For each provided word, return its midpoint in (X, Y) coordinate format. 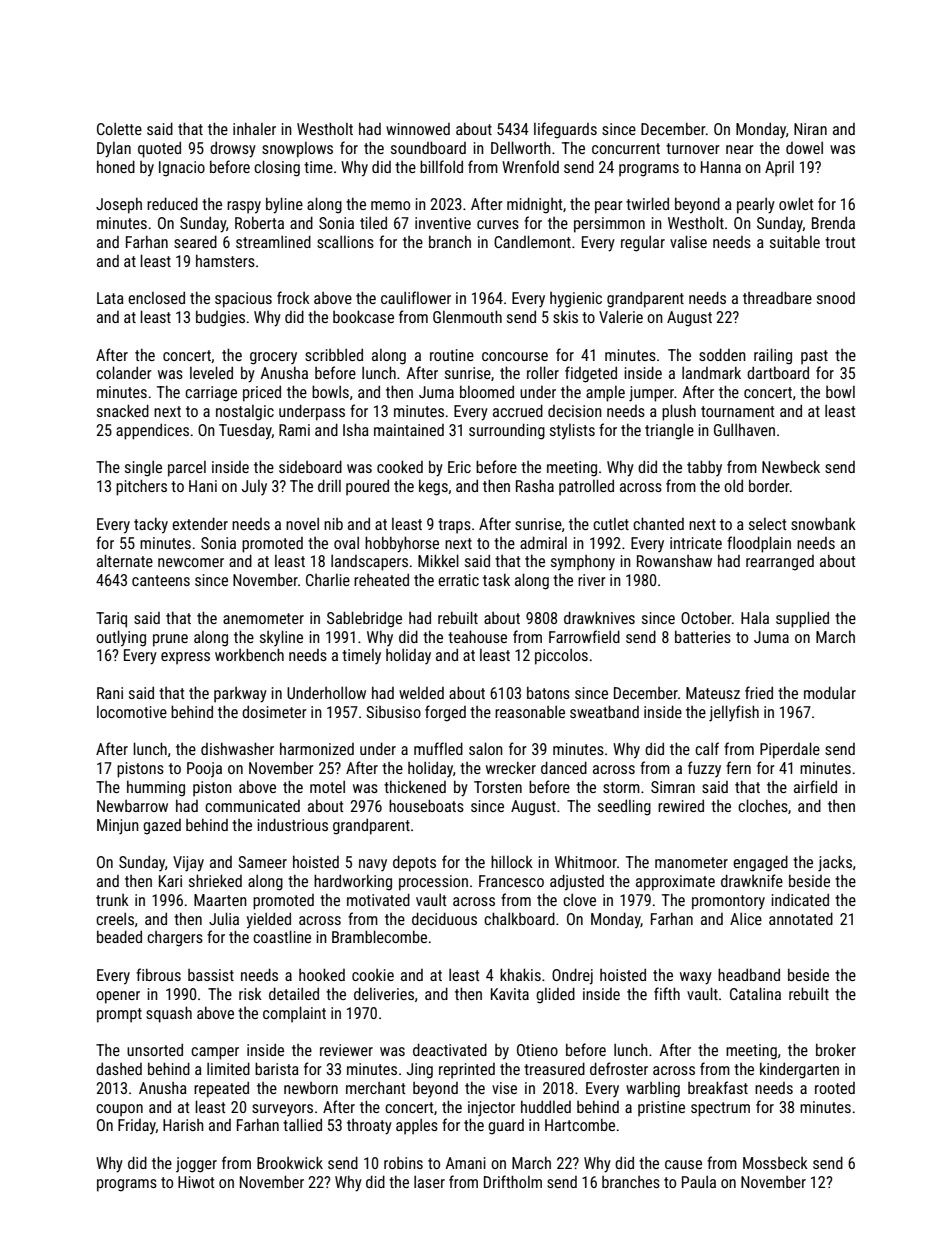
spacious (243, 300)
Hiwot (196, 1182)
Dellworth (521, 147)
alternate (125, 560)
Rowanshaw (674, 561)
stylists (572, 432)
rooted (835, 1088)
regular (643, 244)
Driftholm (513, 1181)
